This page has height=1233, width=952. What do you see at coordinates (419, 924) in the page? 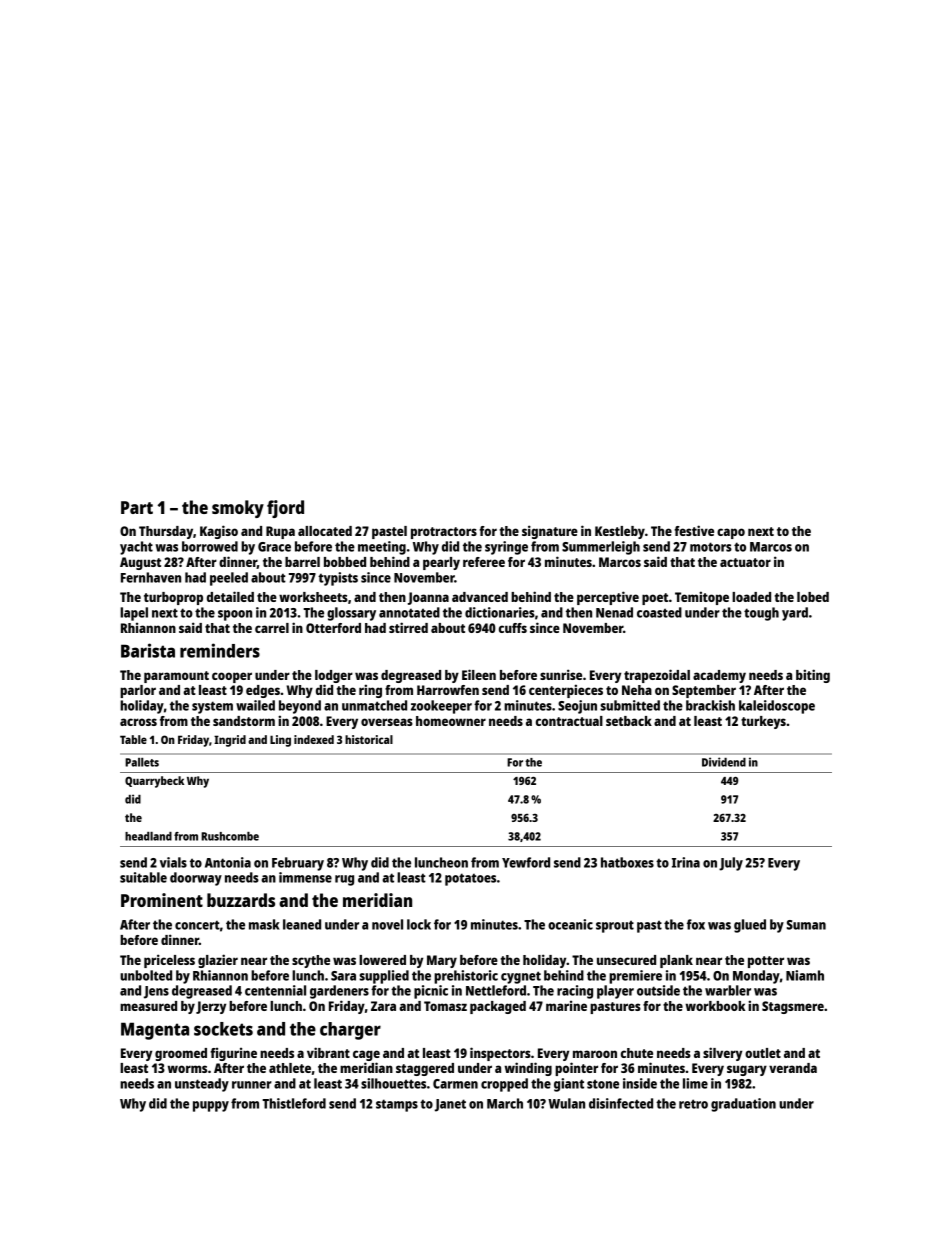
I see `lock` at bounding box center [419, 924].
